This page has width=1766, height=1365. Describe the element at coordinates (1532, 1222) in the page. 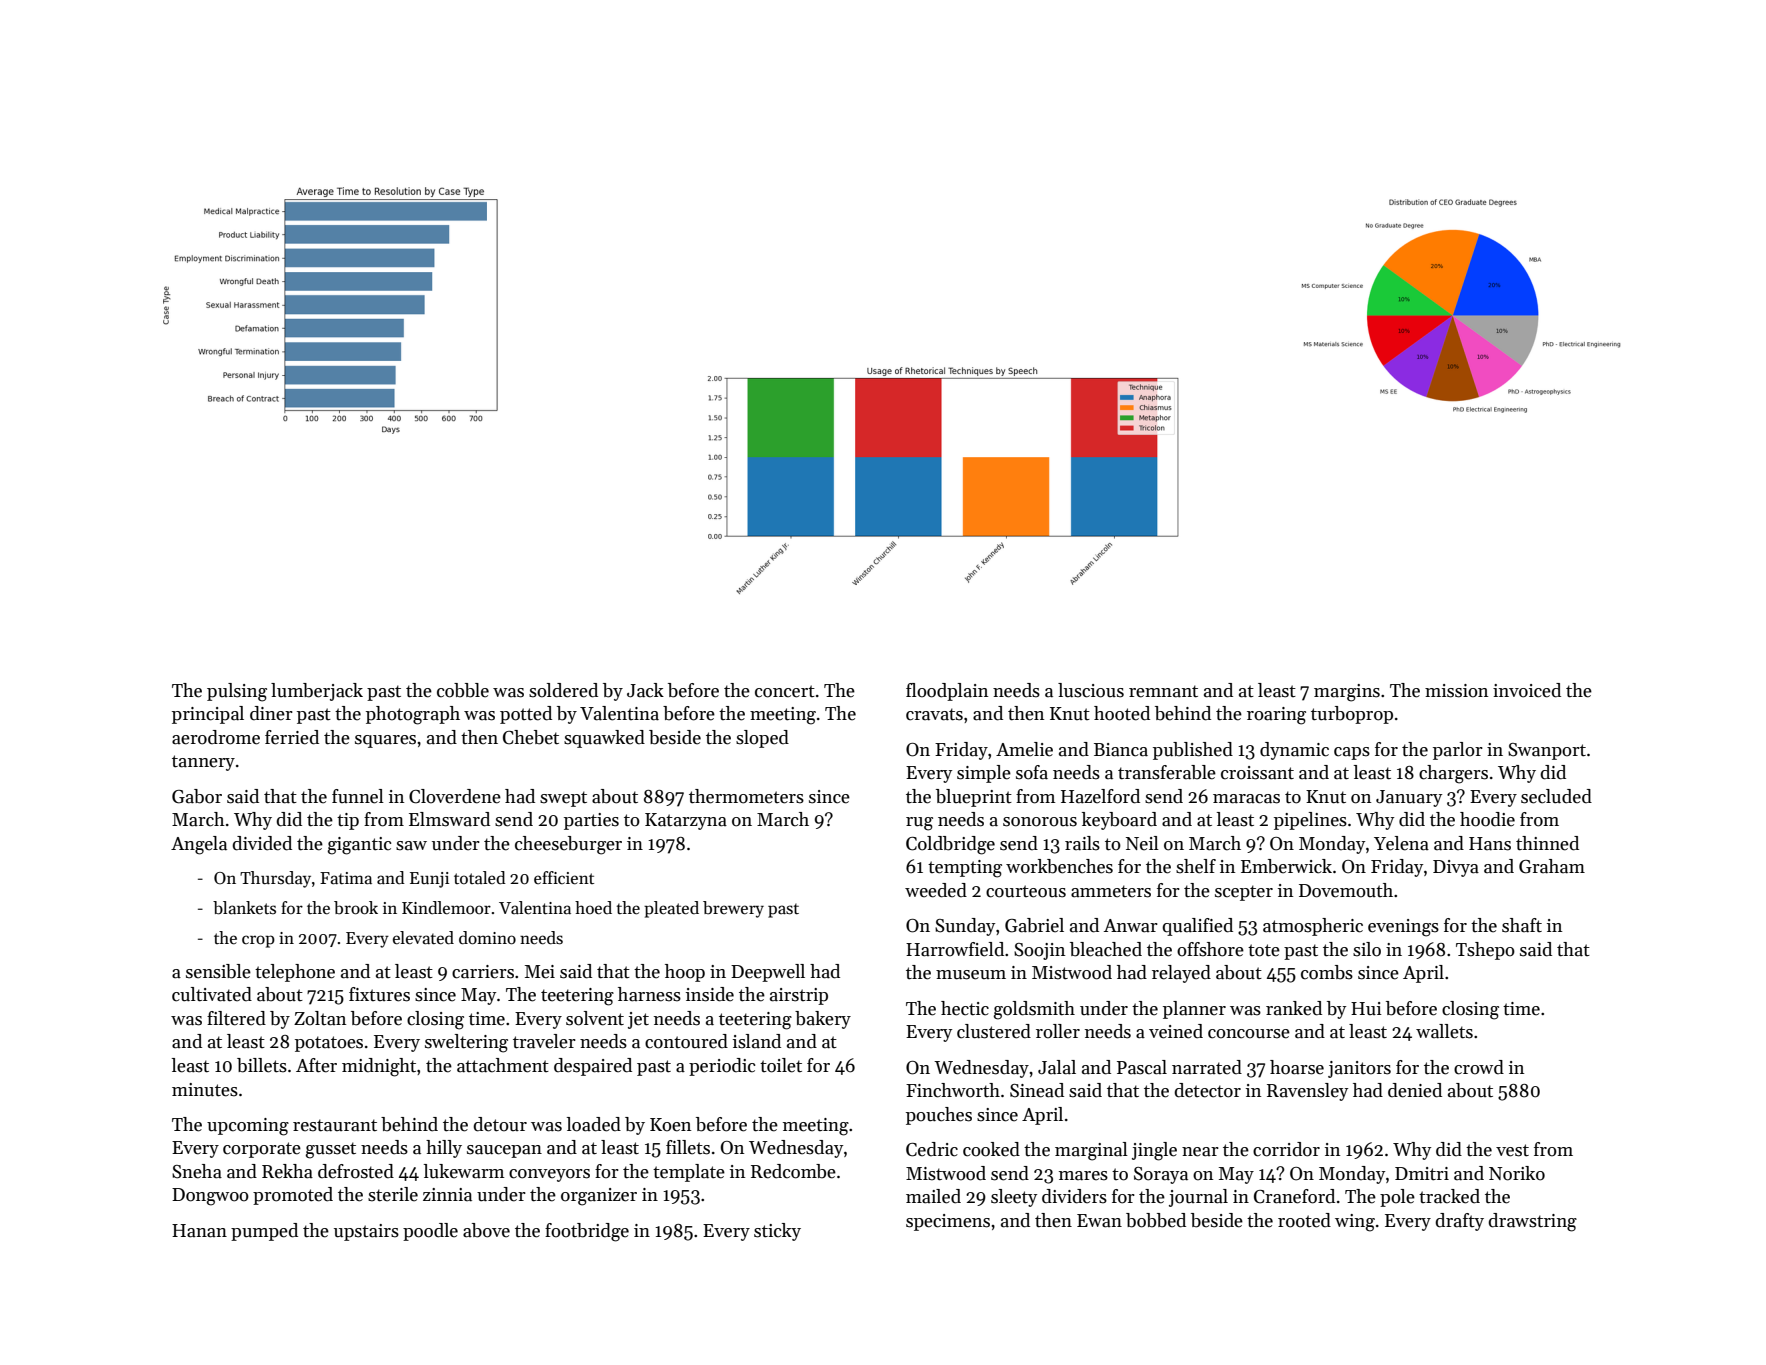

I see `drawstring` at that location.
